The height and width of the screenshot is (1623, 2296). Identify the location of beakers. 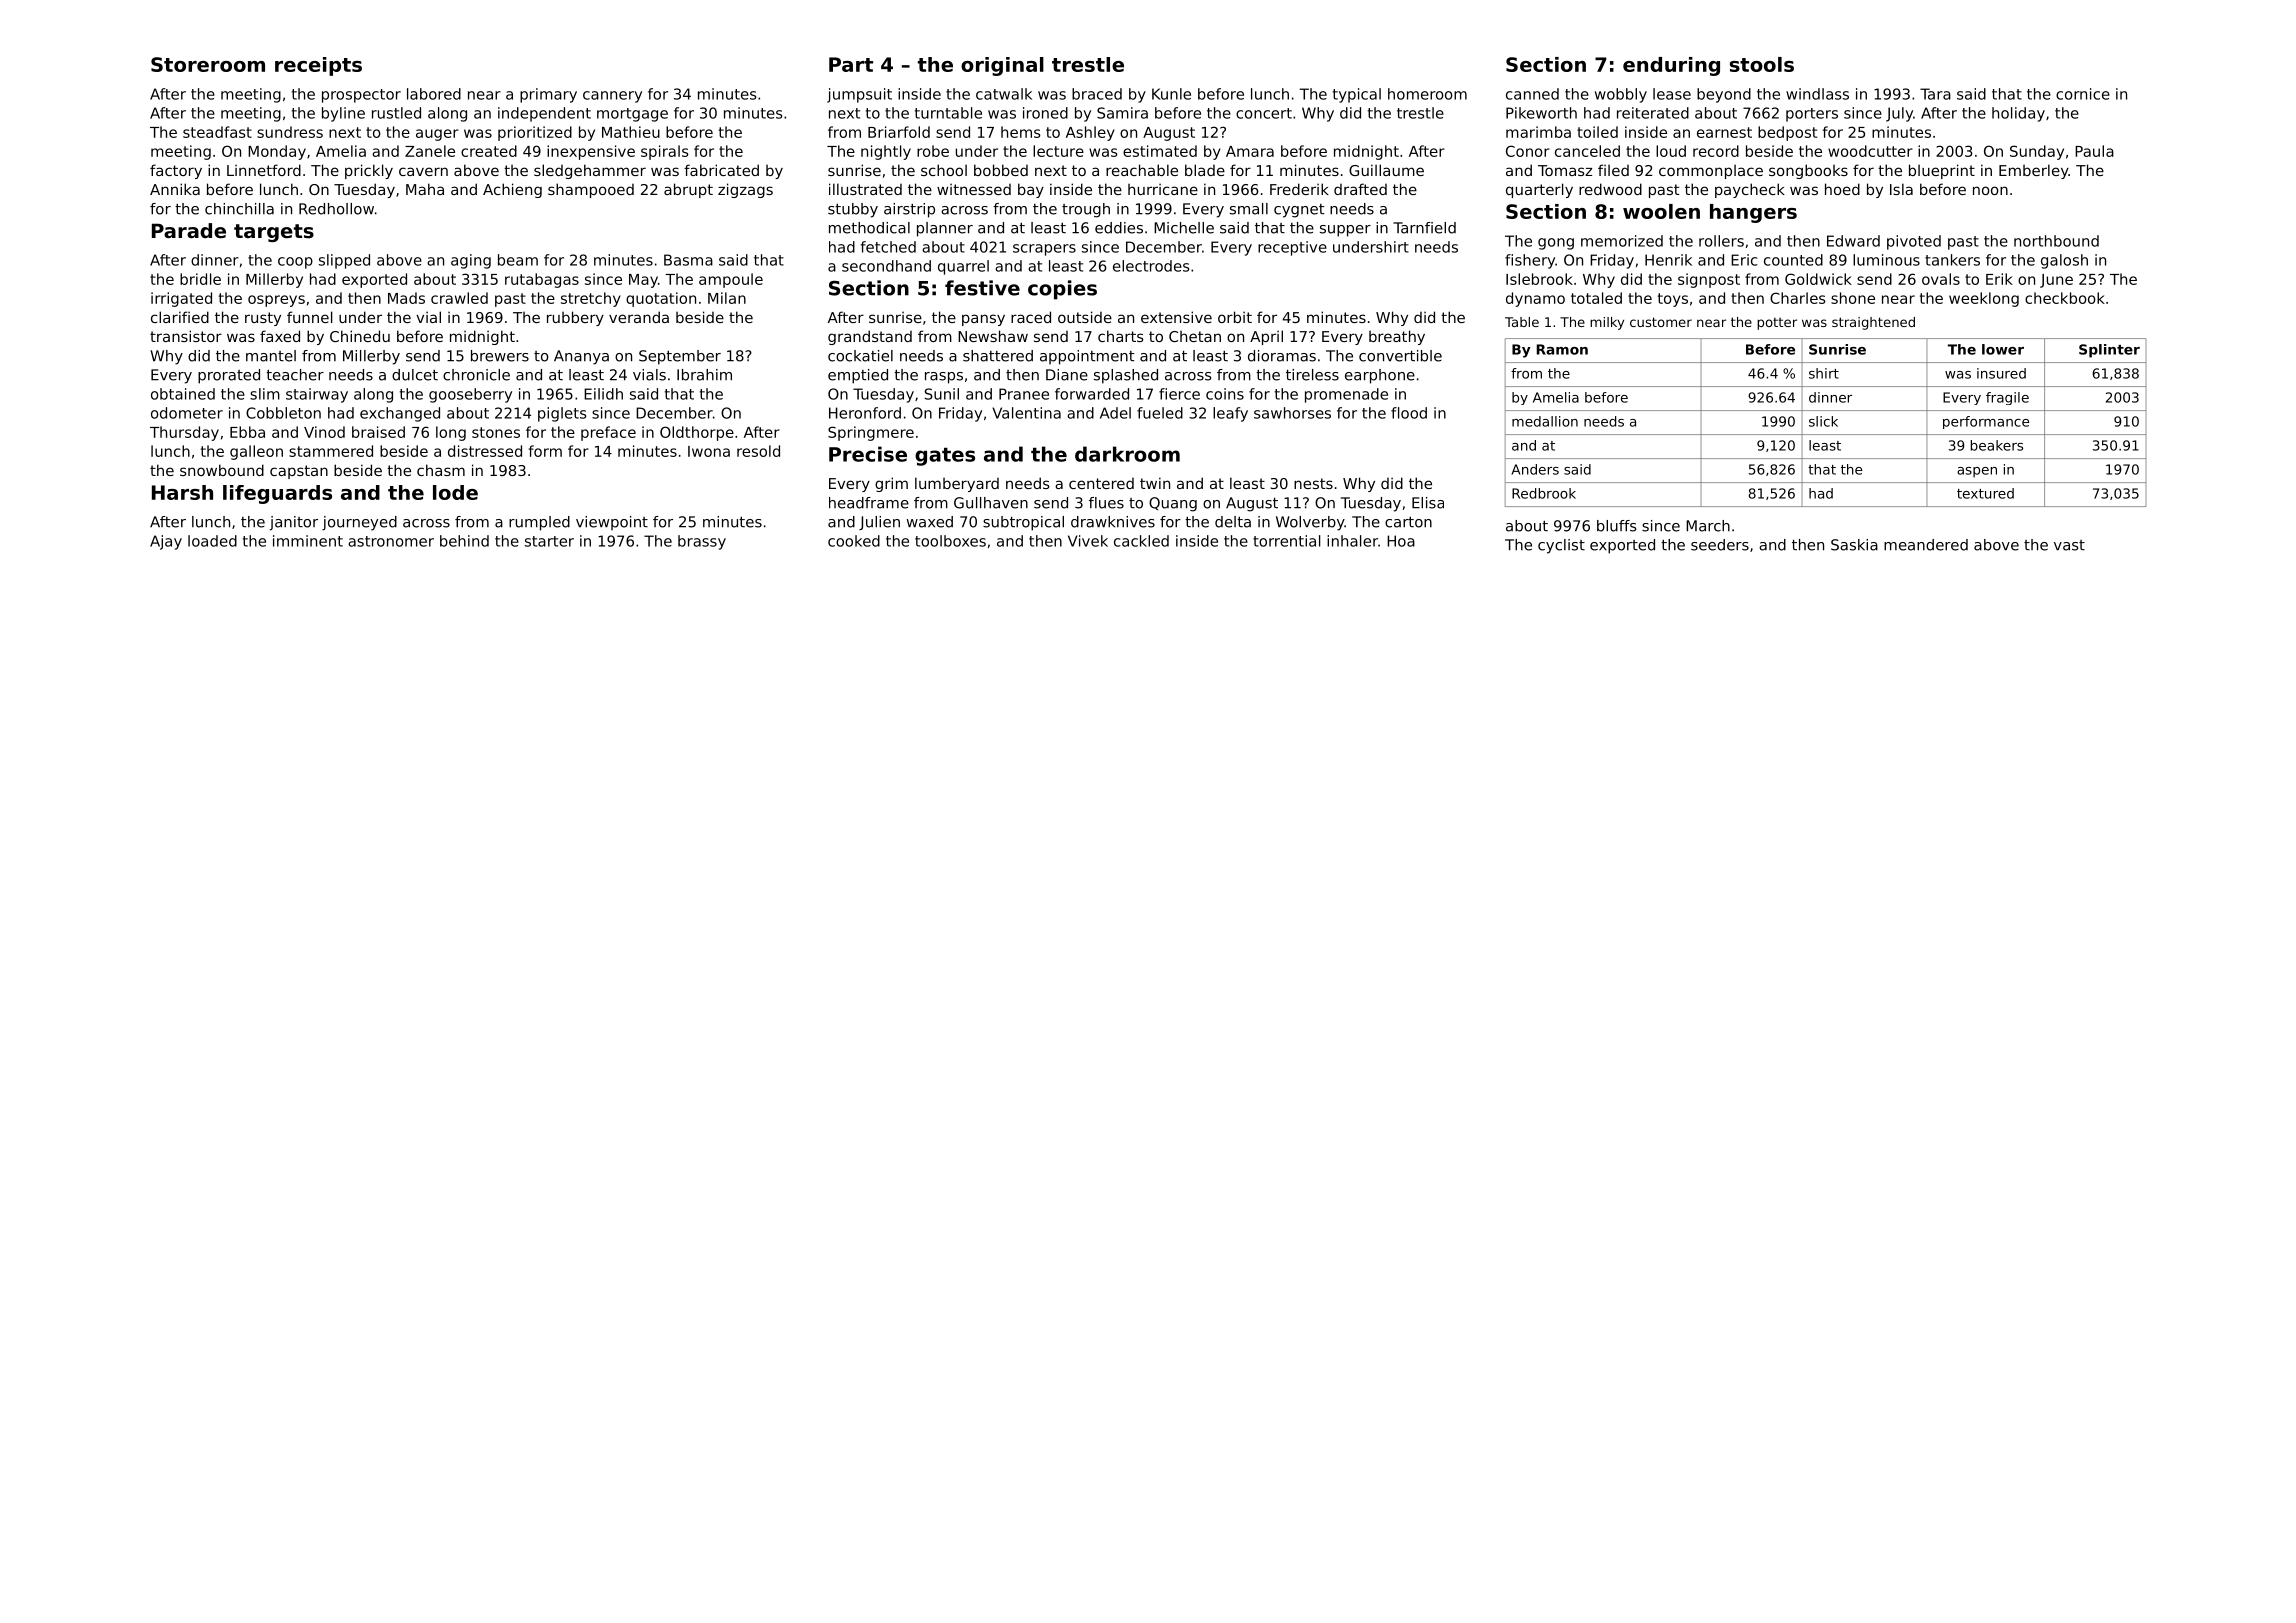
(1996, 445).
